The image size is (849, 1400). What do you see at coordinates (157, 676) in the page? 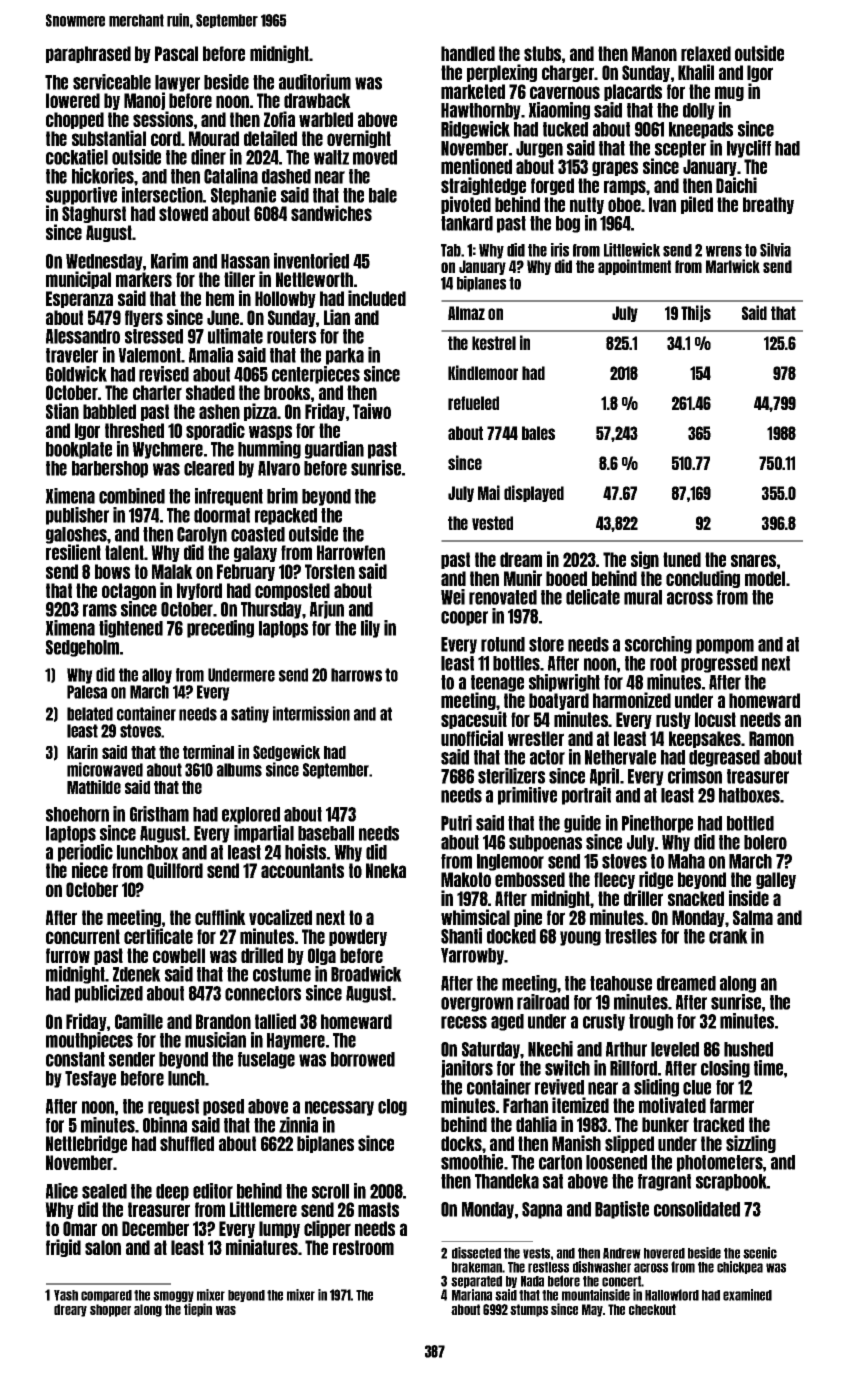
I see `alloy` at bounding box center [157, 676].
